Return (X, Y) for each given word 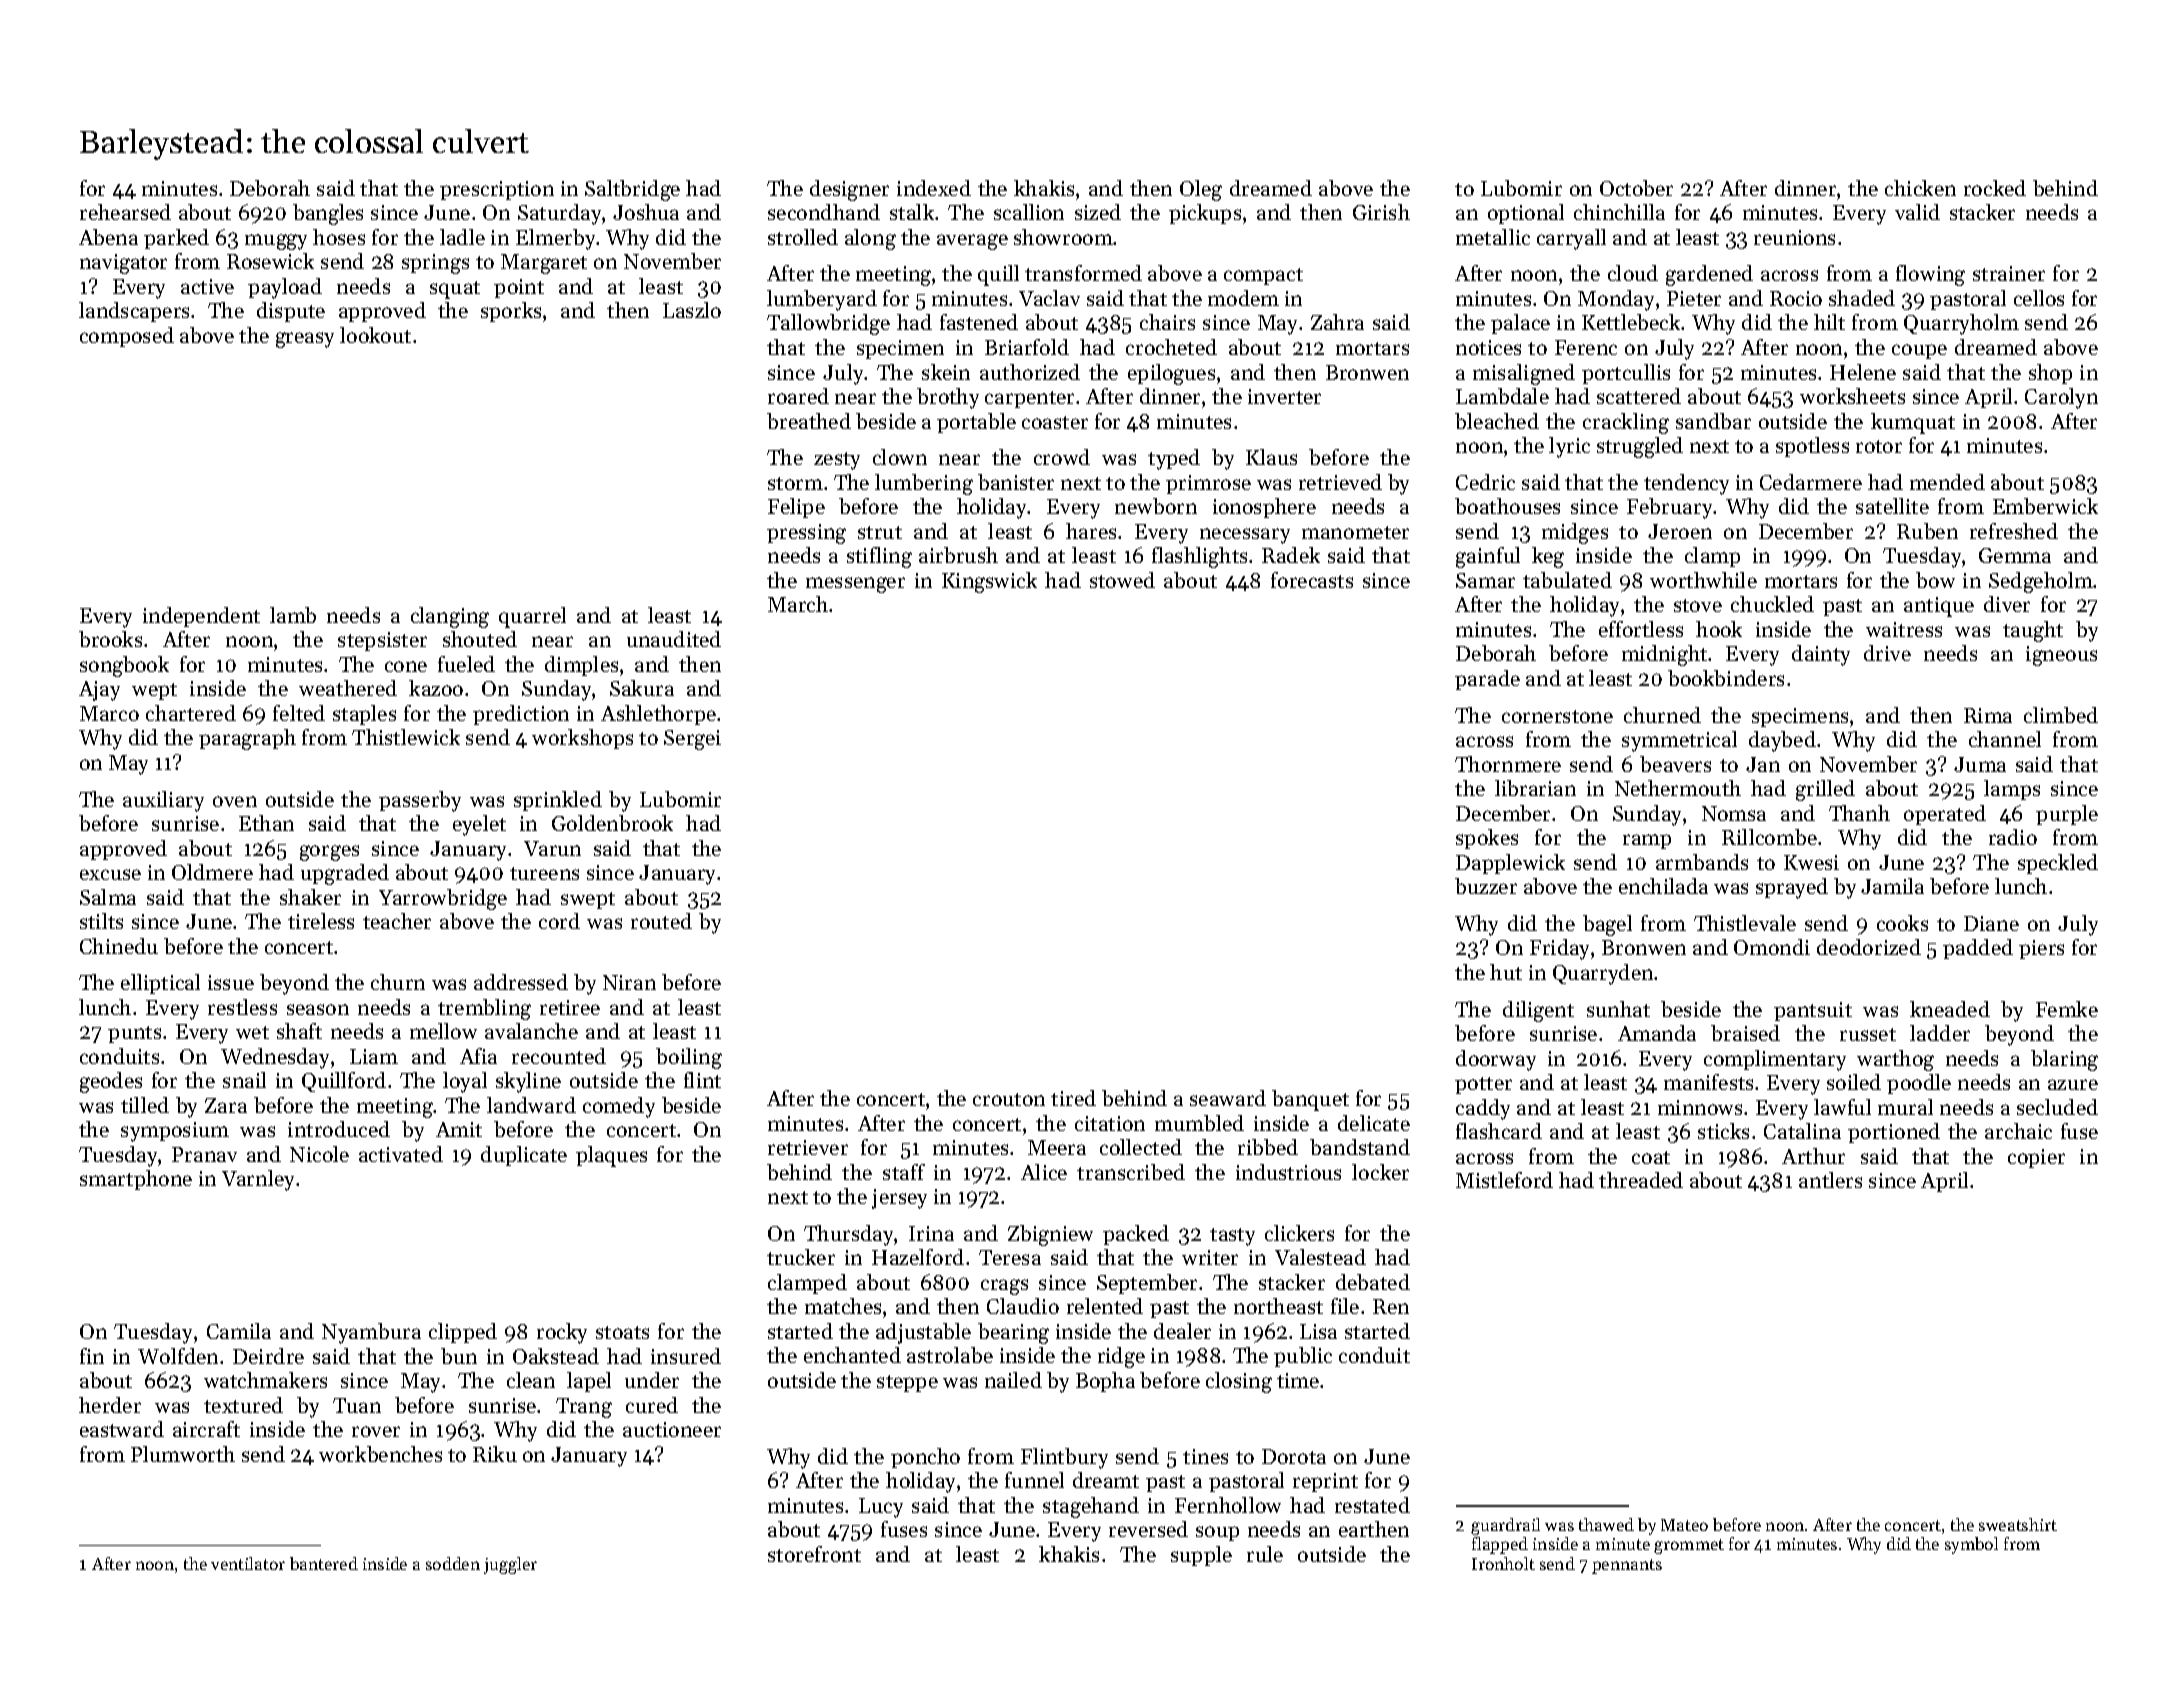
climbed (2061, 715)
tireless (321, 921)
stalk (912, 212)
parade (1487, 680)
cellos (2039, 298)
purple (2067, 815)
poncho (925, 1458)
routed (661, 921)
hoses (339, 237)
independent (201, 617)
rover (376, 1431)
